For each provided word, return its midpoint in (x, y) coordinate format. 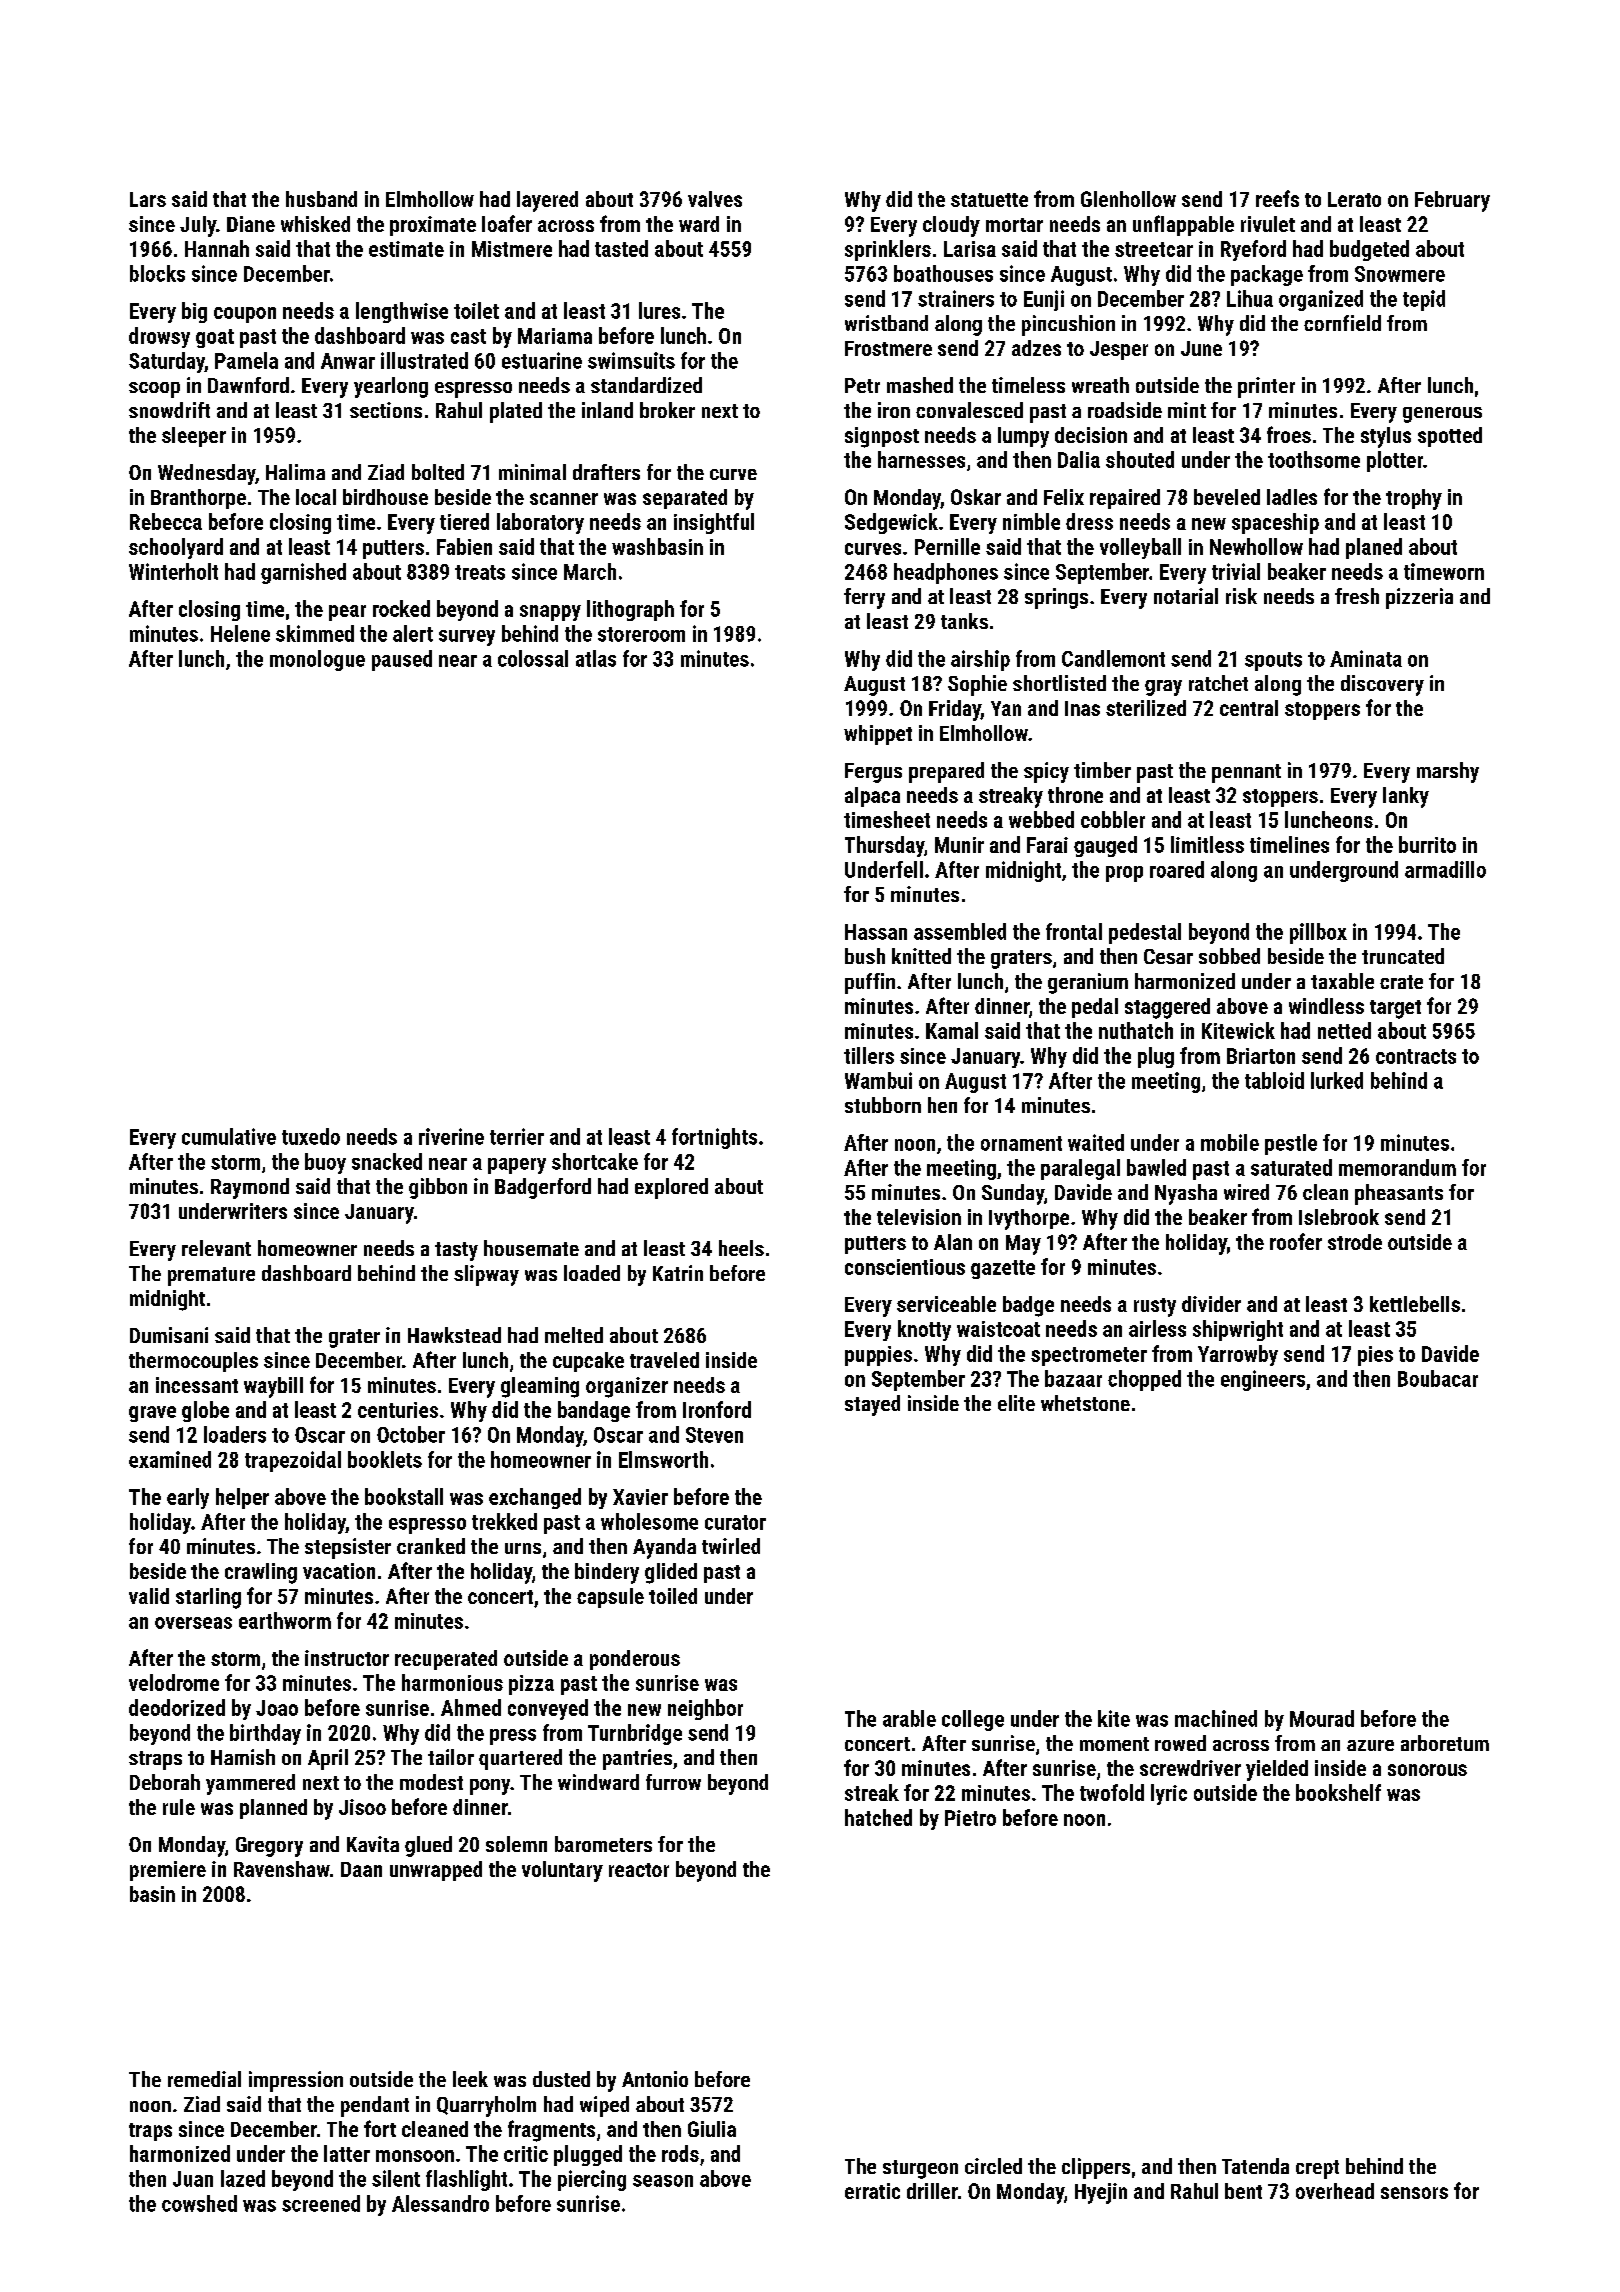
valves (715, 199)
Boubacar (1438, 1378)
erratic (872, 2191)
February (1452, 201)
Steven (714, 1435)
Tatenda (1255, 2166)
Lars (148, 199)
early (188, 1498)
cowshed (199, 2203)
